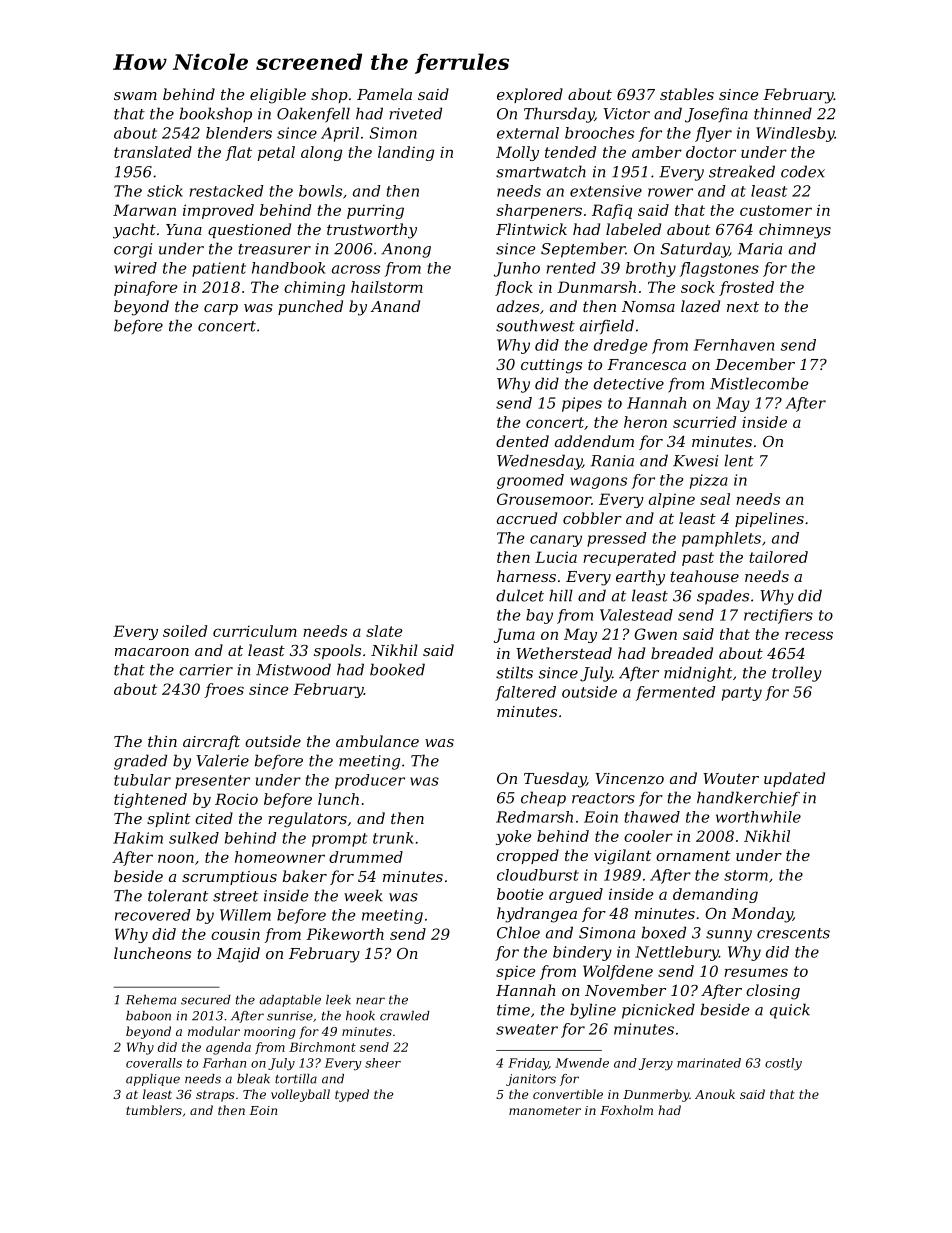 Image resolution: width=952 pixels, height=1233 pixels. What do you see at coordinates (622, 857) in the screenshot?
I see `vigilant` at bounding box center [622, 857].
